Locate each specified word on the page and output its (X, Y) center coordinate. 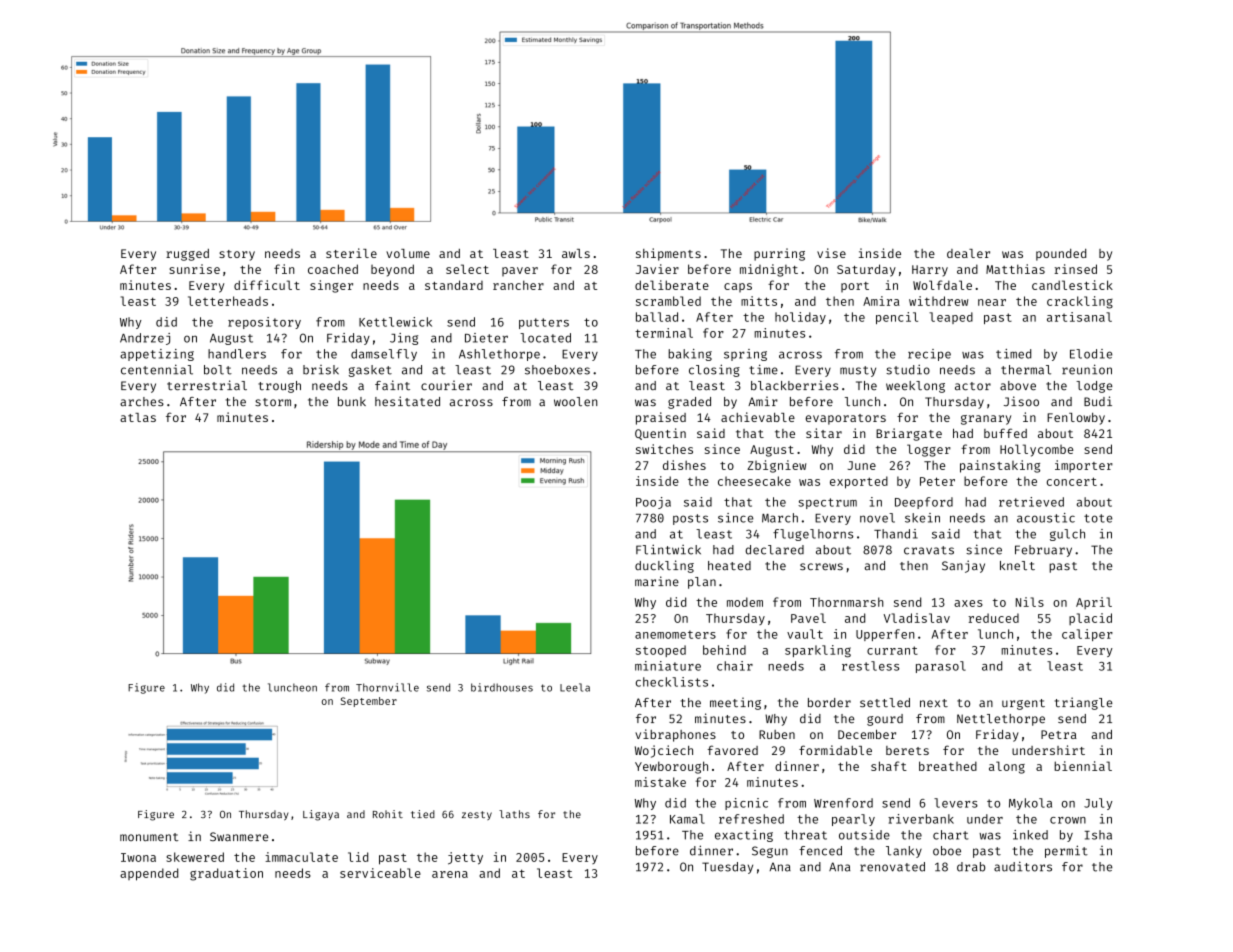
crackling (1080, 302)
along (1007, 767)
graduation (226, 874)
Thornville (387, 687)
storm (273, 402)
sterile (351, 253)
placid (1090, 619)
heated (729, 565)
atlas (138, 417)
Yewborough (671, 767)
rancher (518, 285)
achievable (758, 417)
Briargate (909, 434)
